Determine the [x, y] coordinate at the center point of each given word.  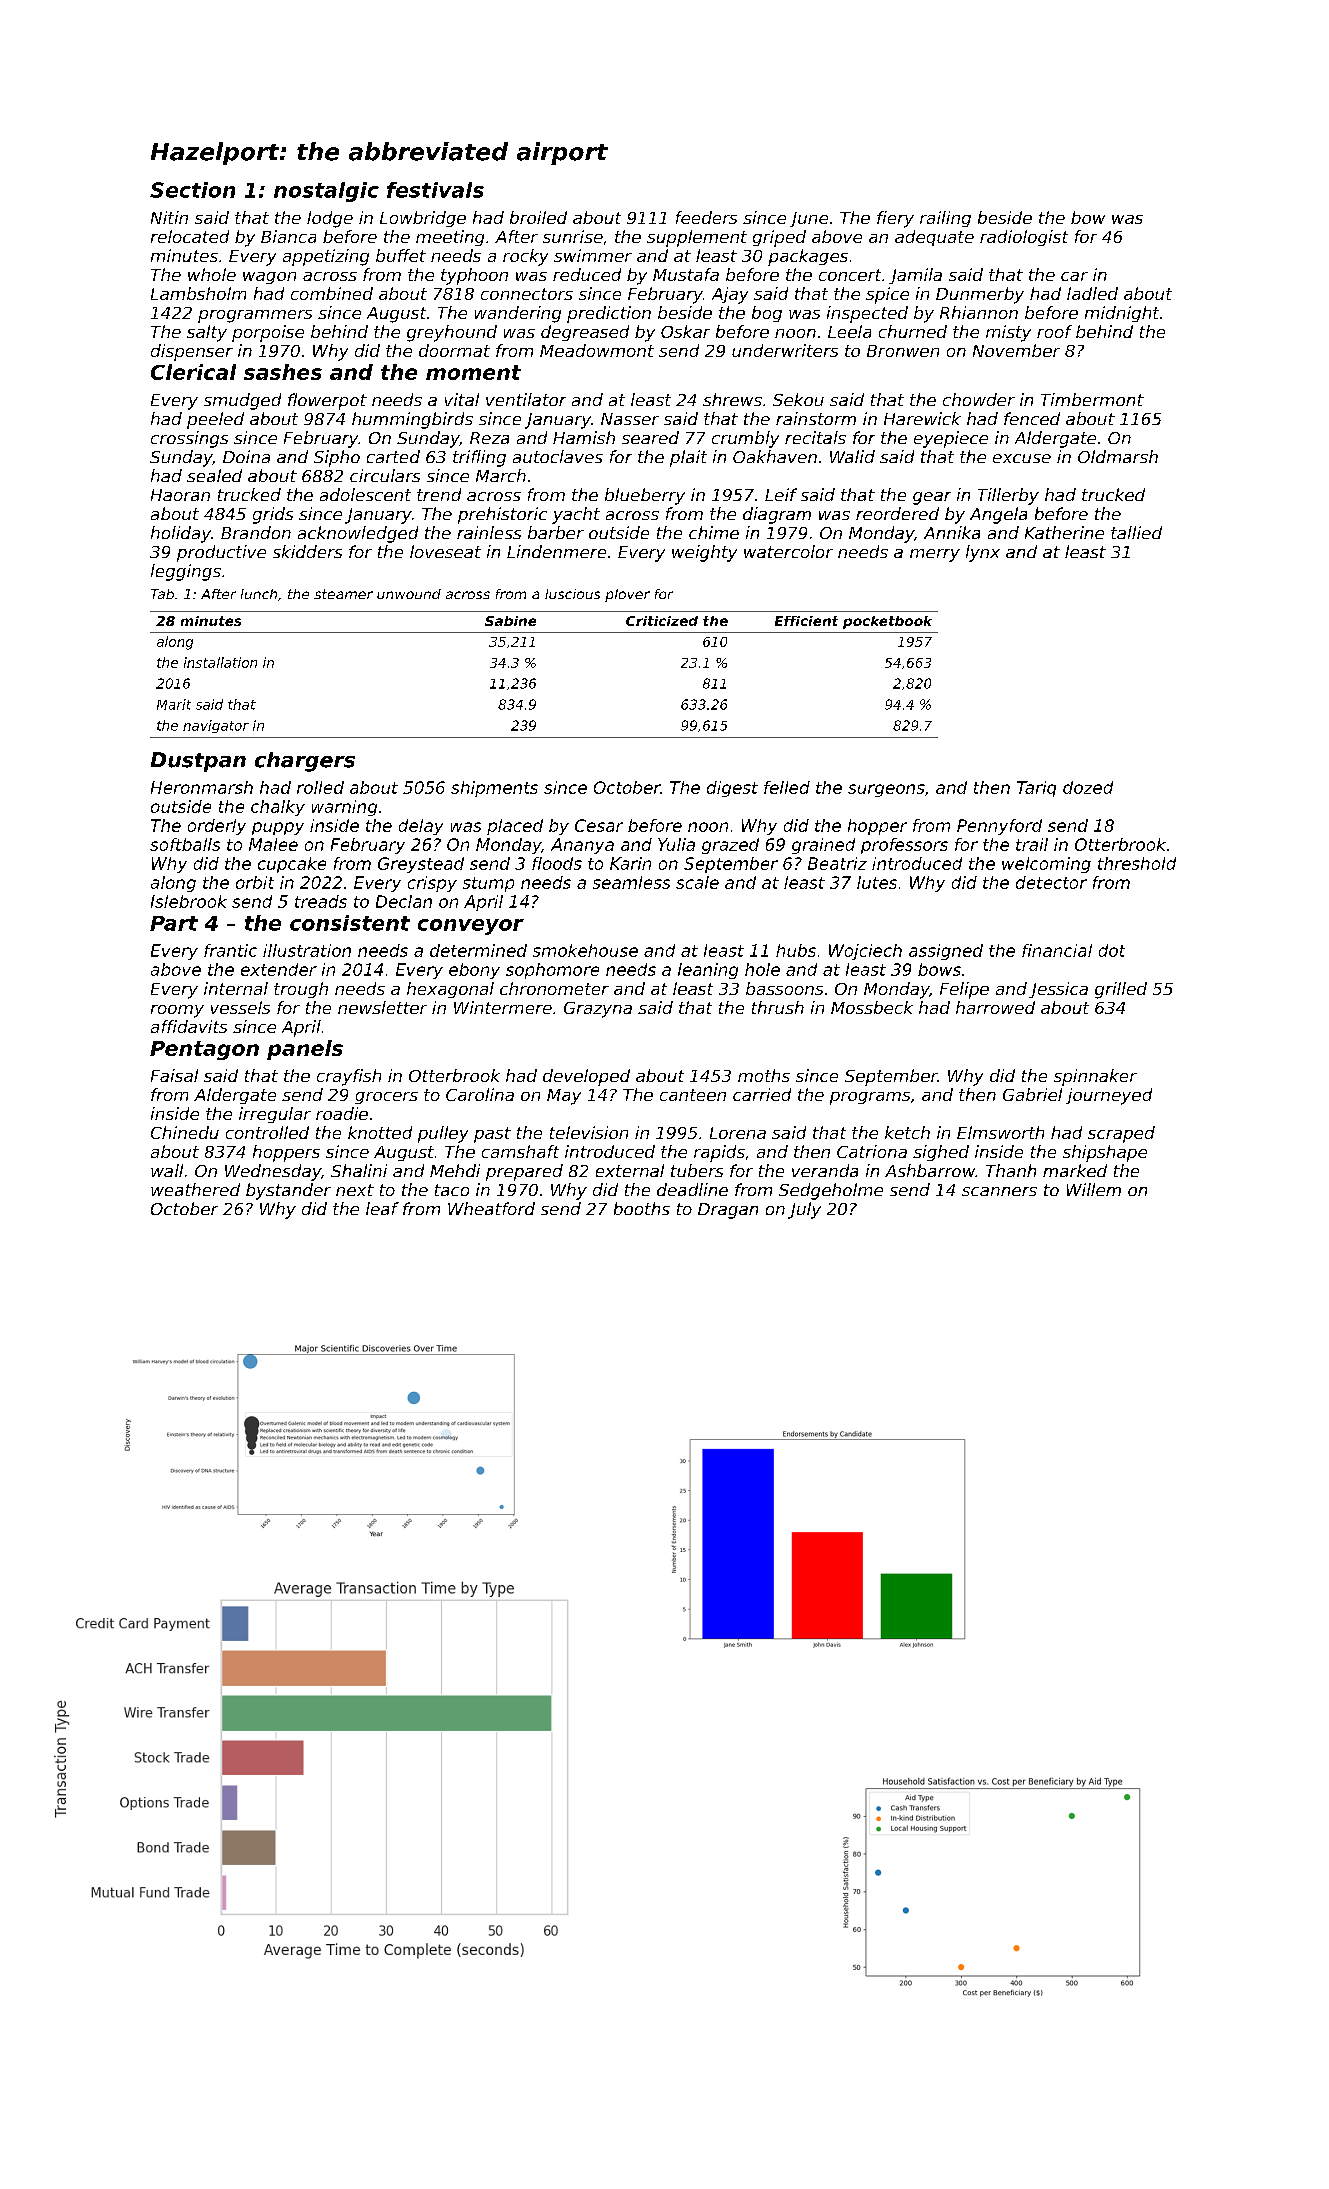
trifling [479, 458]
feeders [706, 217]
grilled [1121, 990]
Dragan [728, 1211]
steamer [343, 594]
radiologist [1024, 238]
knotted [380, 1132]
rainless [489, 532]
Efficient [806, 621]
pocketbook [887, 622]
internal [236, 988]
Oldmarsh [1118, 456]
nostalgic [326, 192]
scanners [999, 1191]
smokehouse [585, 950]
